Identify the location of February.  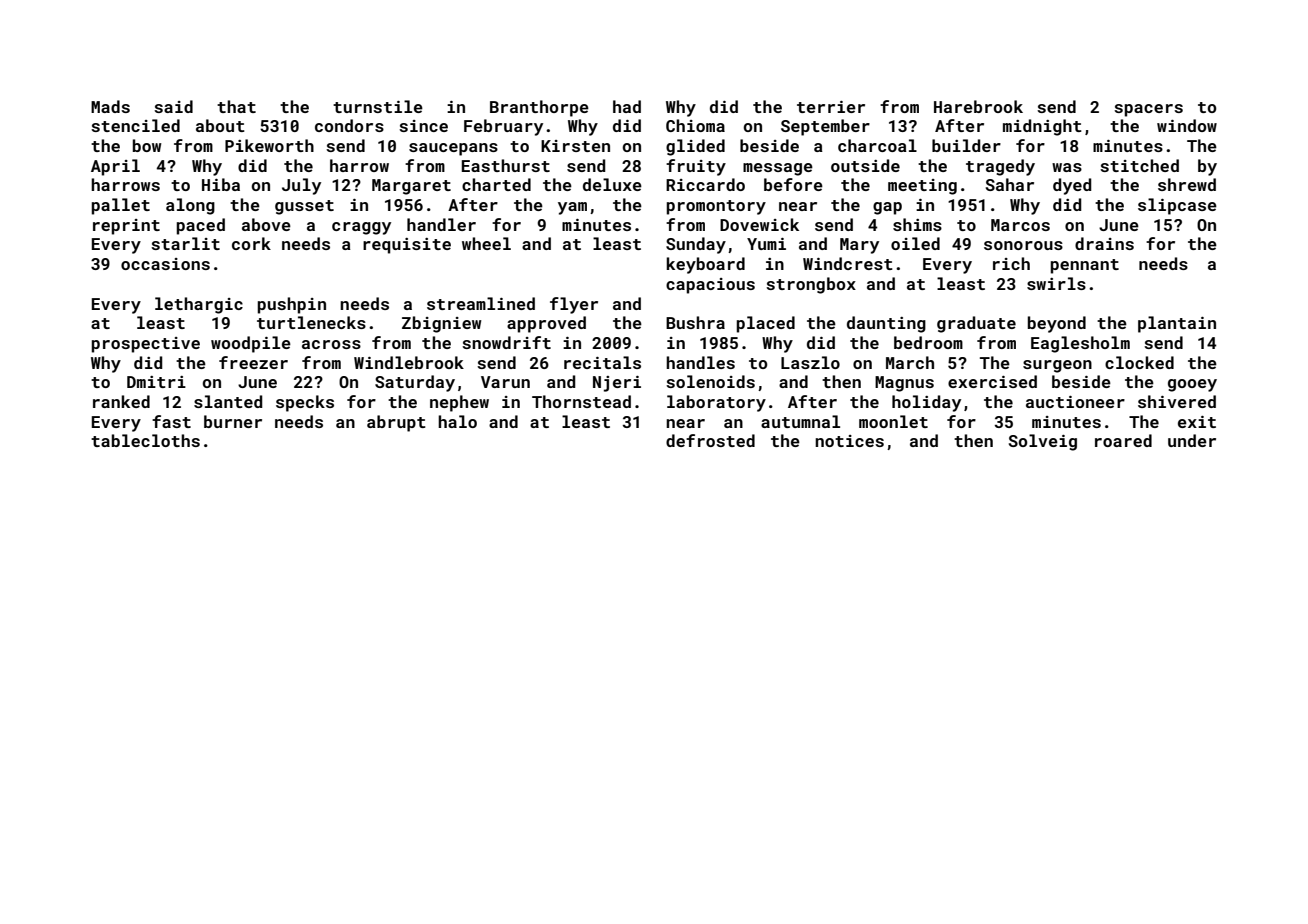
(503, 127).
